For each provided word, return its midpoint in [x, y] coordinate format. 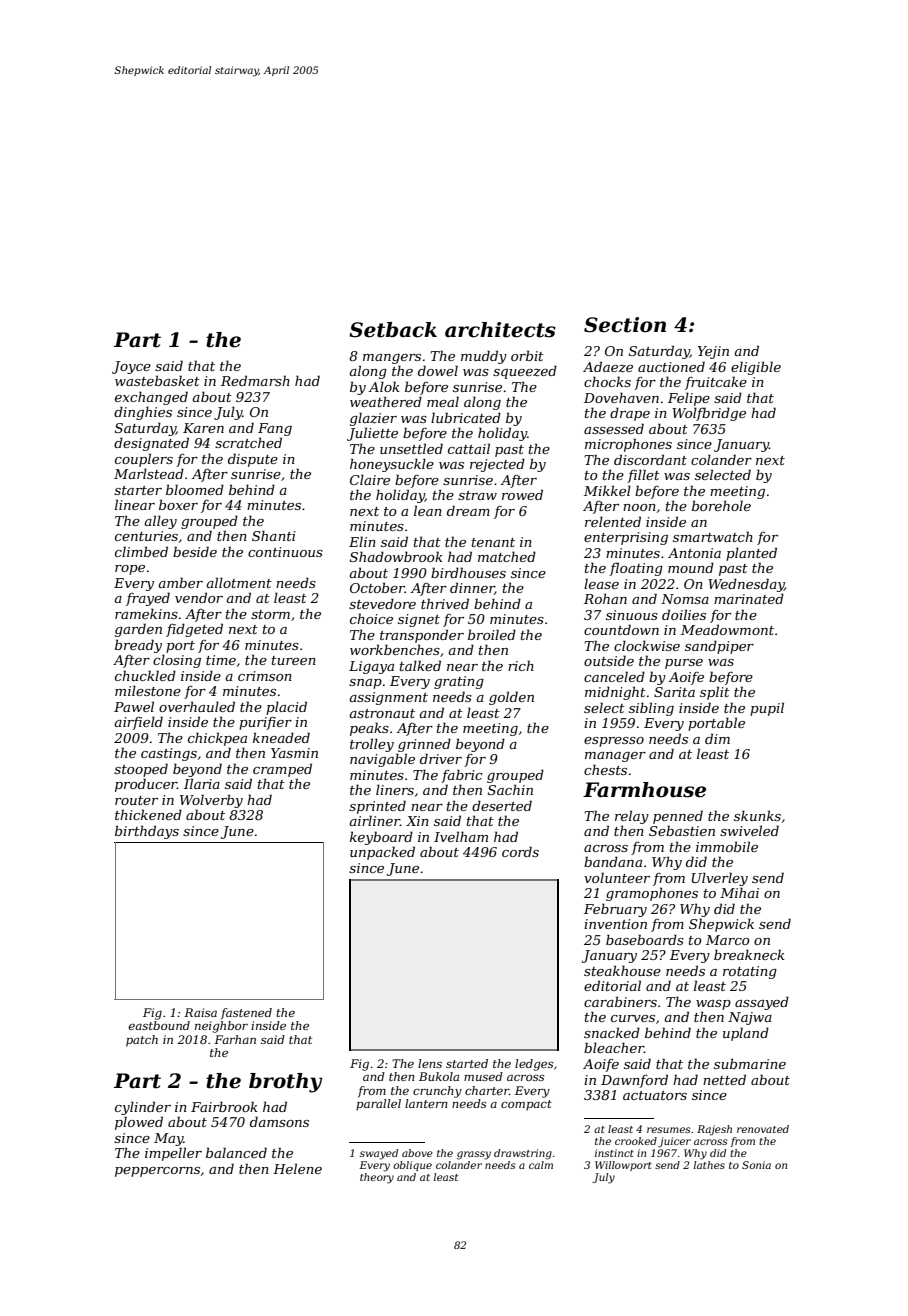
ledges [534, 1065]
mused [483, 1076]
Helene [297, 1168]
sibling [651, 709]
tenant [493, 542]
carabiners [620, 1001]
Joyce [131, 367]
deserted [502, 805]
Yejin [713, 352]
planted [751, 554]
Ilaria [202, 783]
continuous [285, 552]
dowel [438, 370]
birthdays [147, 832]
